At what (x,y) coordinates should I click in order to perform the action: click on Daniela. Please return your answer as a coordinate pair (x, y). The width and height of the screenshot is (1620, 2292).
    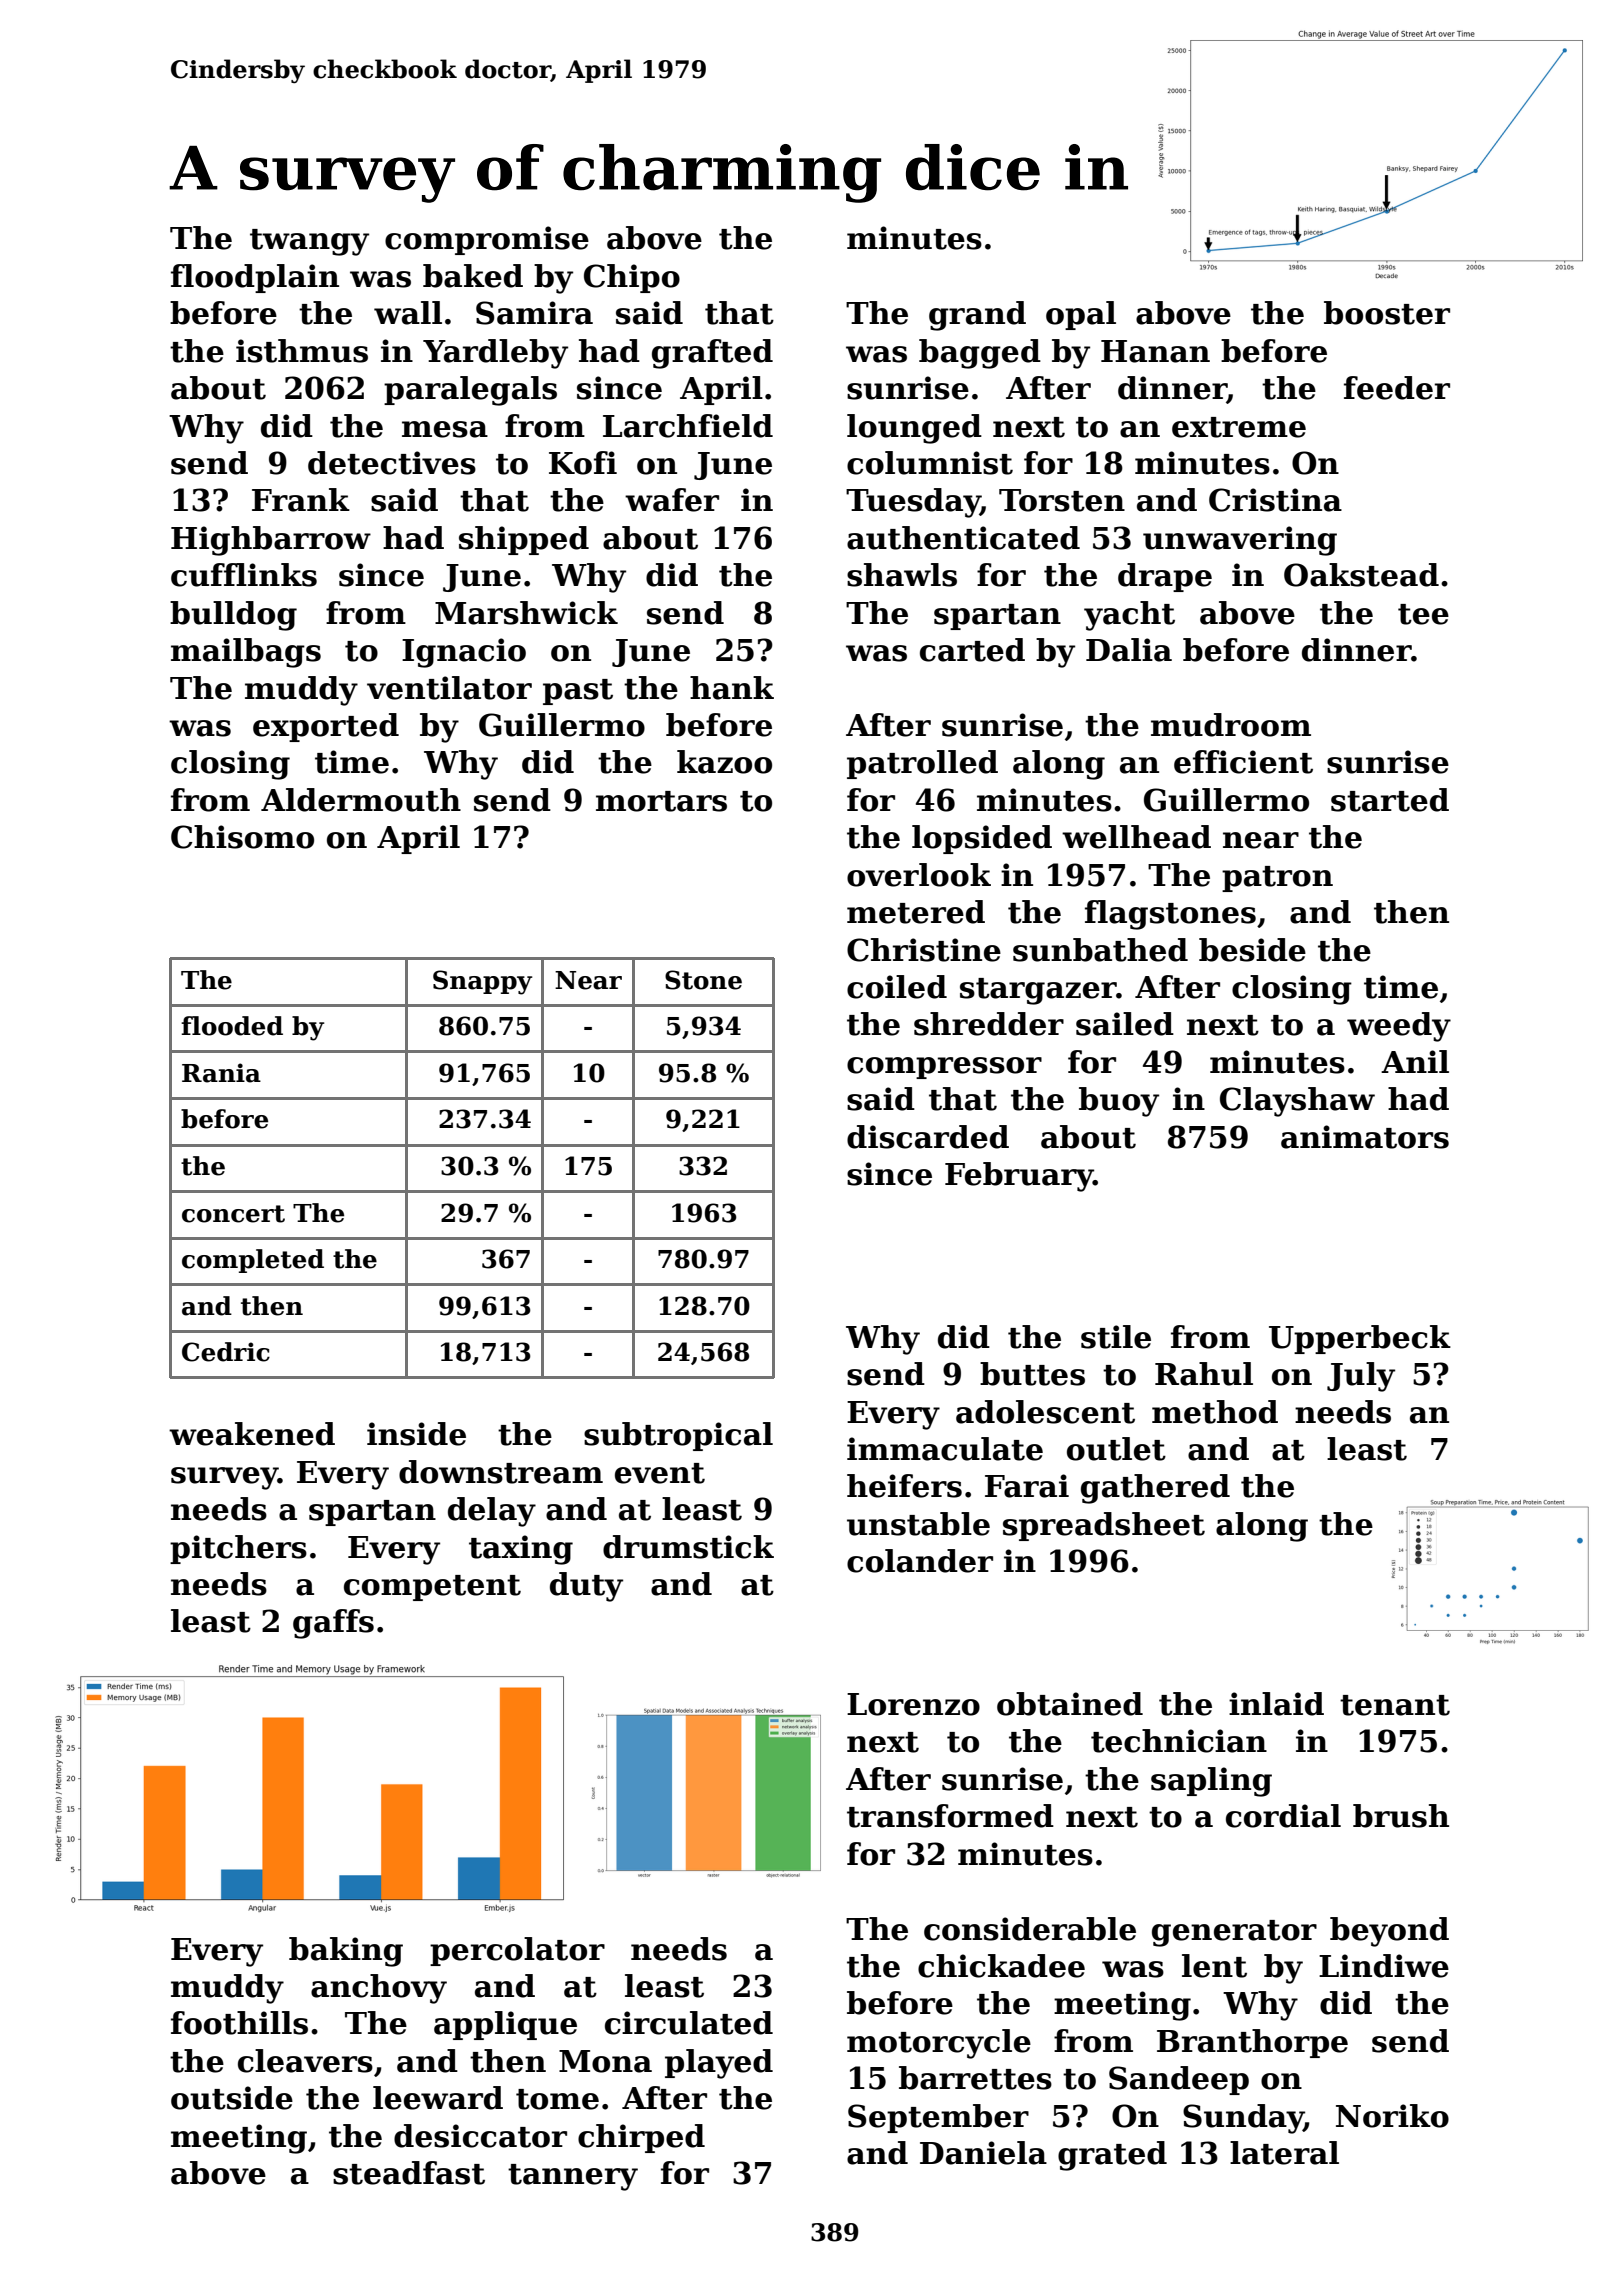
    Looking at the image, I should click on (983, 2153).
